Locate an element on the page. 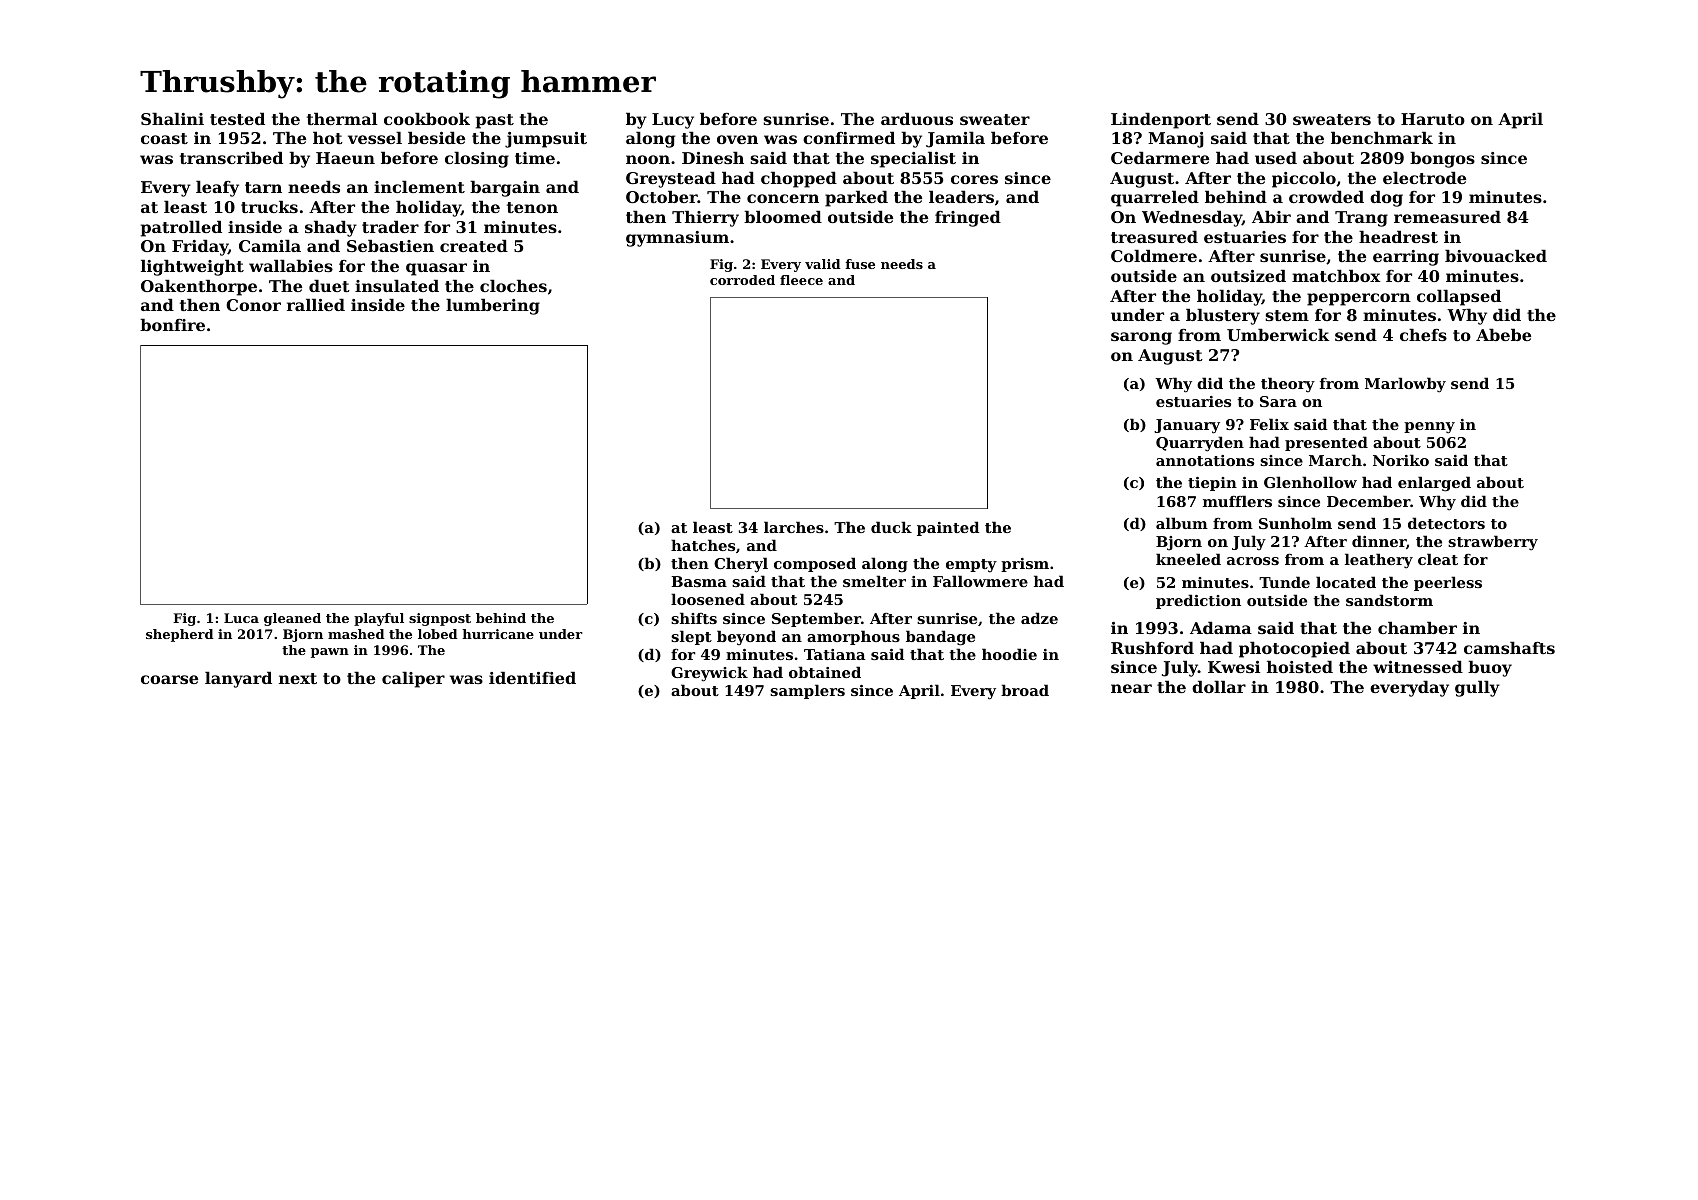 The height and width of the image is (1200, 1698). enlarged is located at coordinates (1434, 484).
